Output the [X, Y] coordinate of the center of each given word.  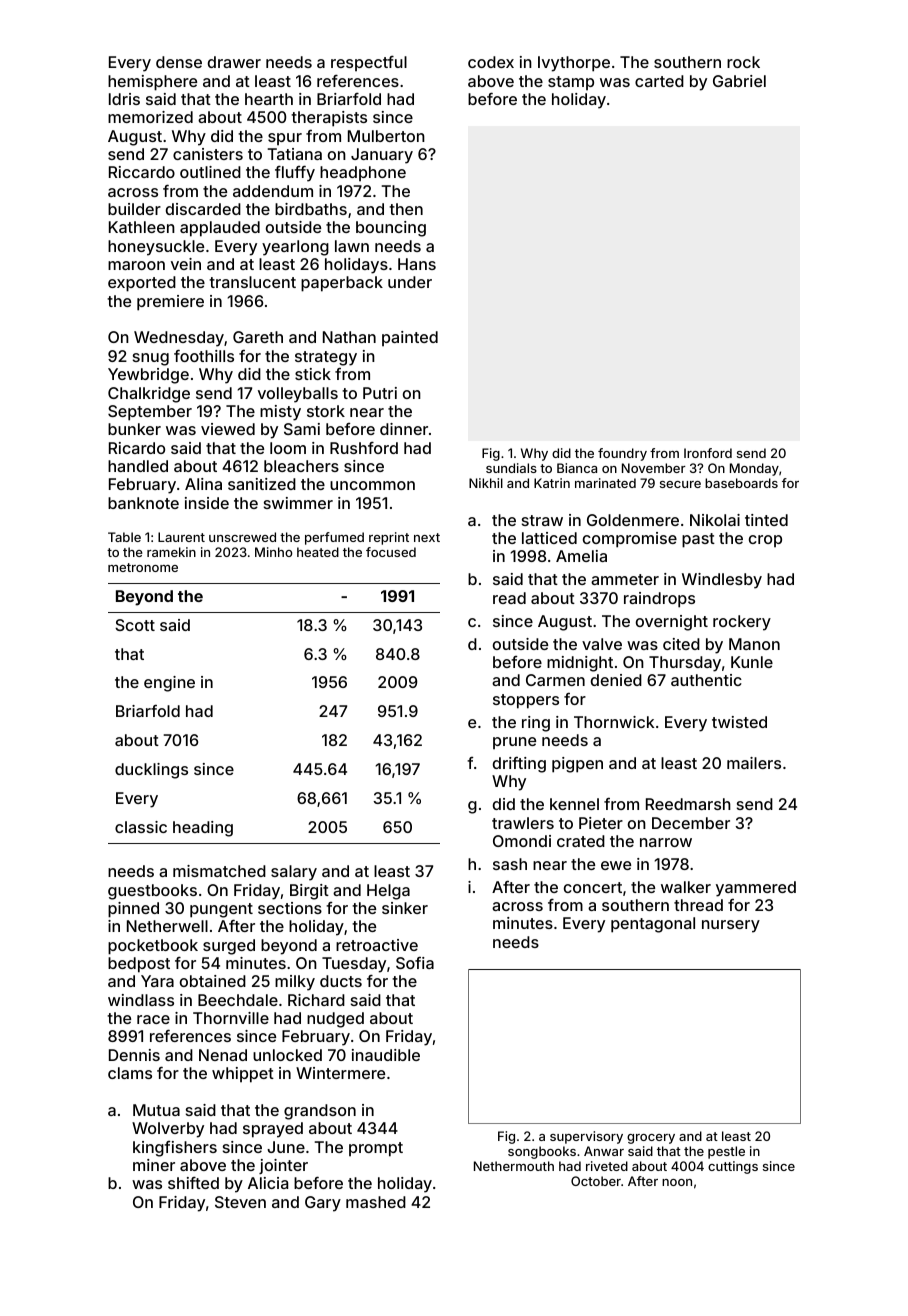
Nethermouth [514, 1166]
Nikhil [486, 483]
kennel [574, 804]
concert [593, 887]
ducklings [151, 771]
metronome [143, 567]
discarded [203, 209]
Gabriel [739, 81]
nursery [731, 926]
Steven [240, 1202]
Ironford [708, 453]
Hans [417, 264]
